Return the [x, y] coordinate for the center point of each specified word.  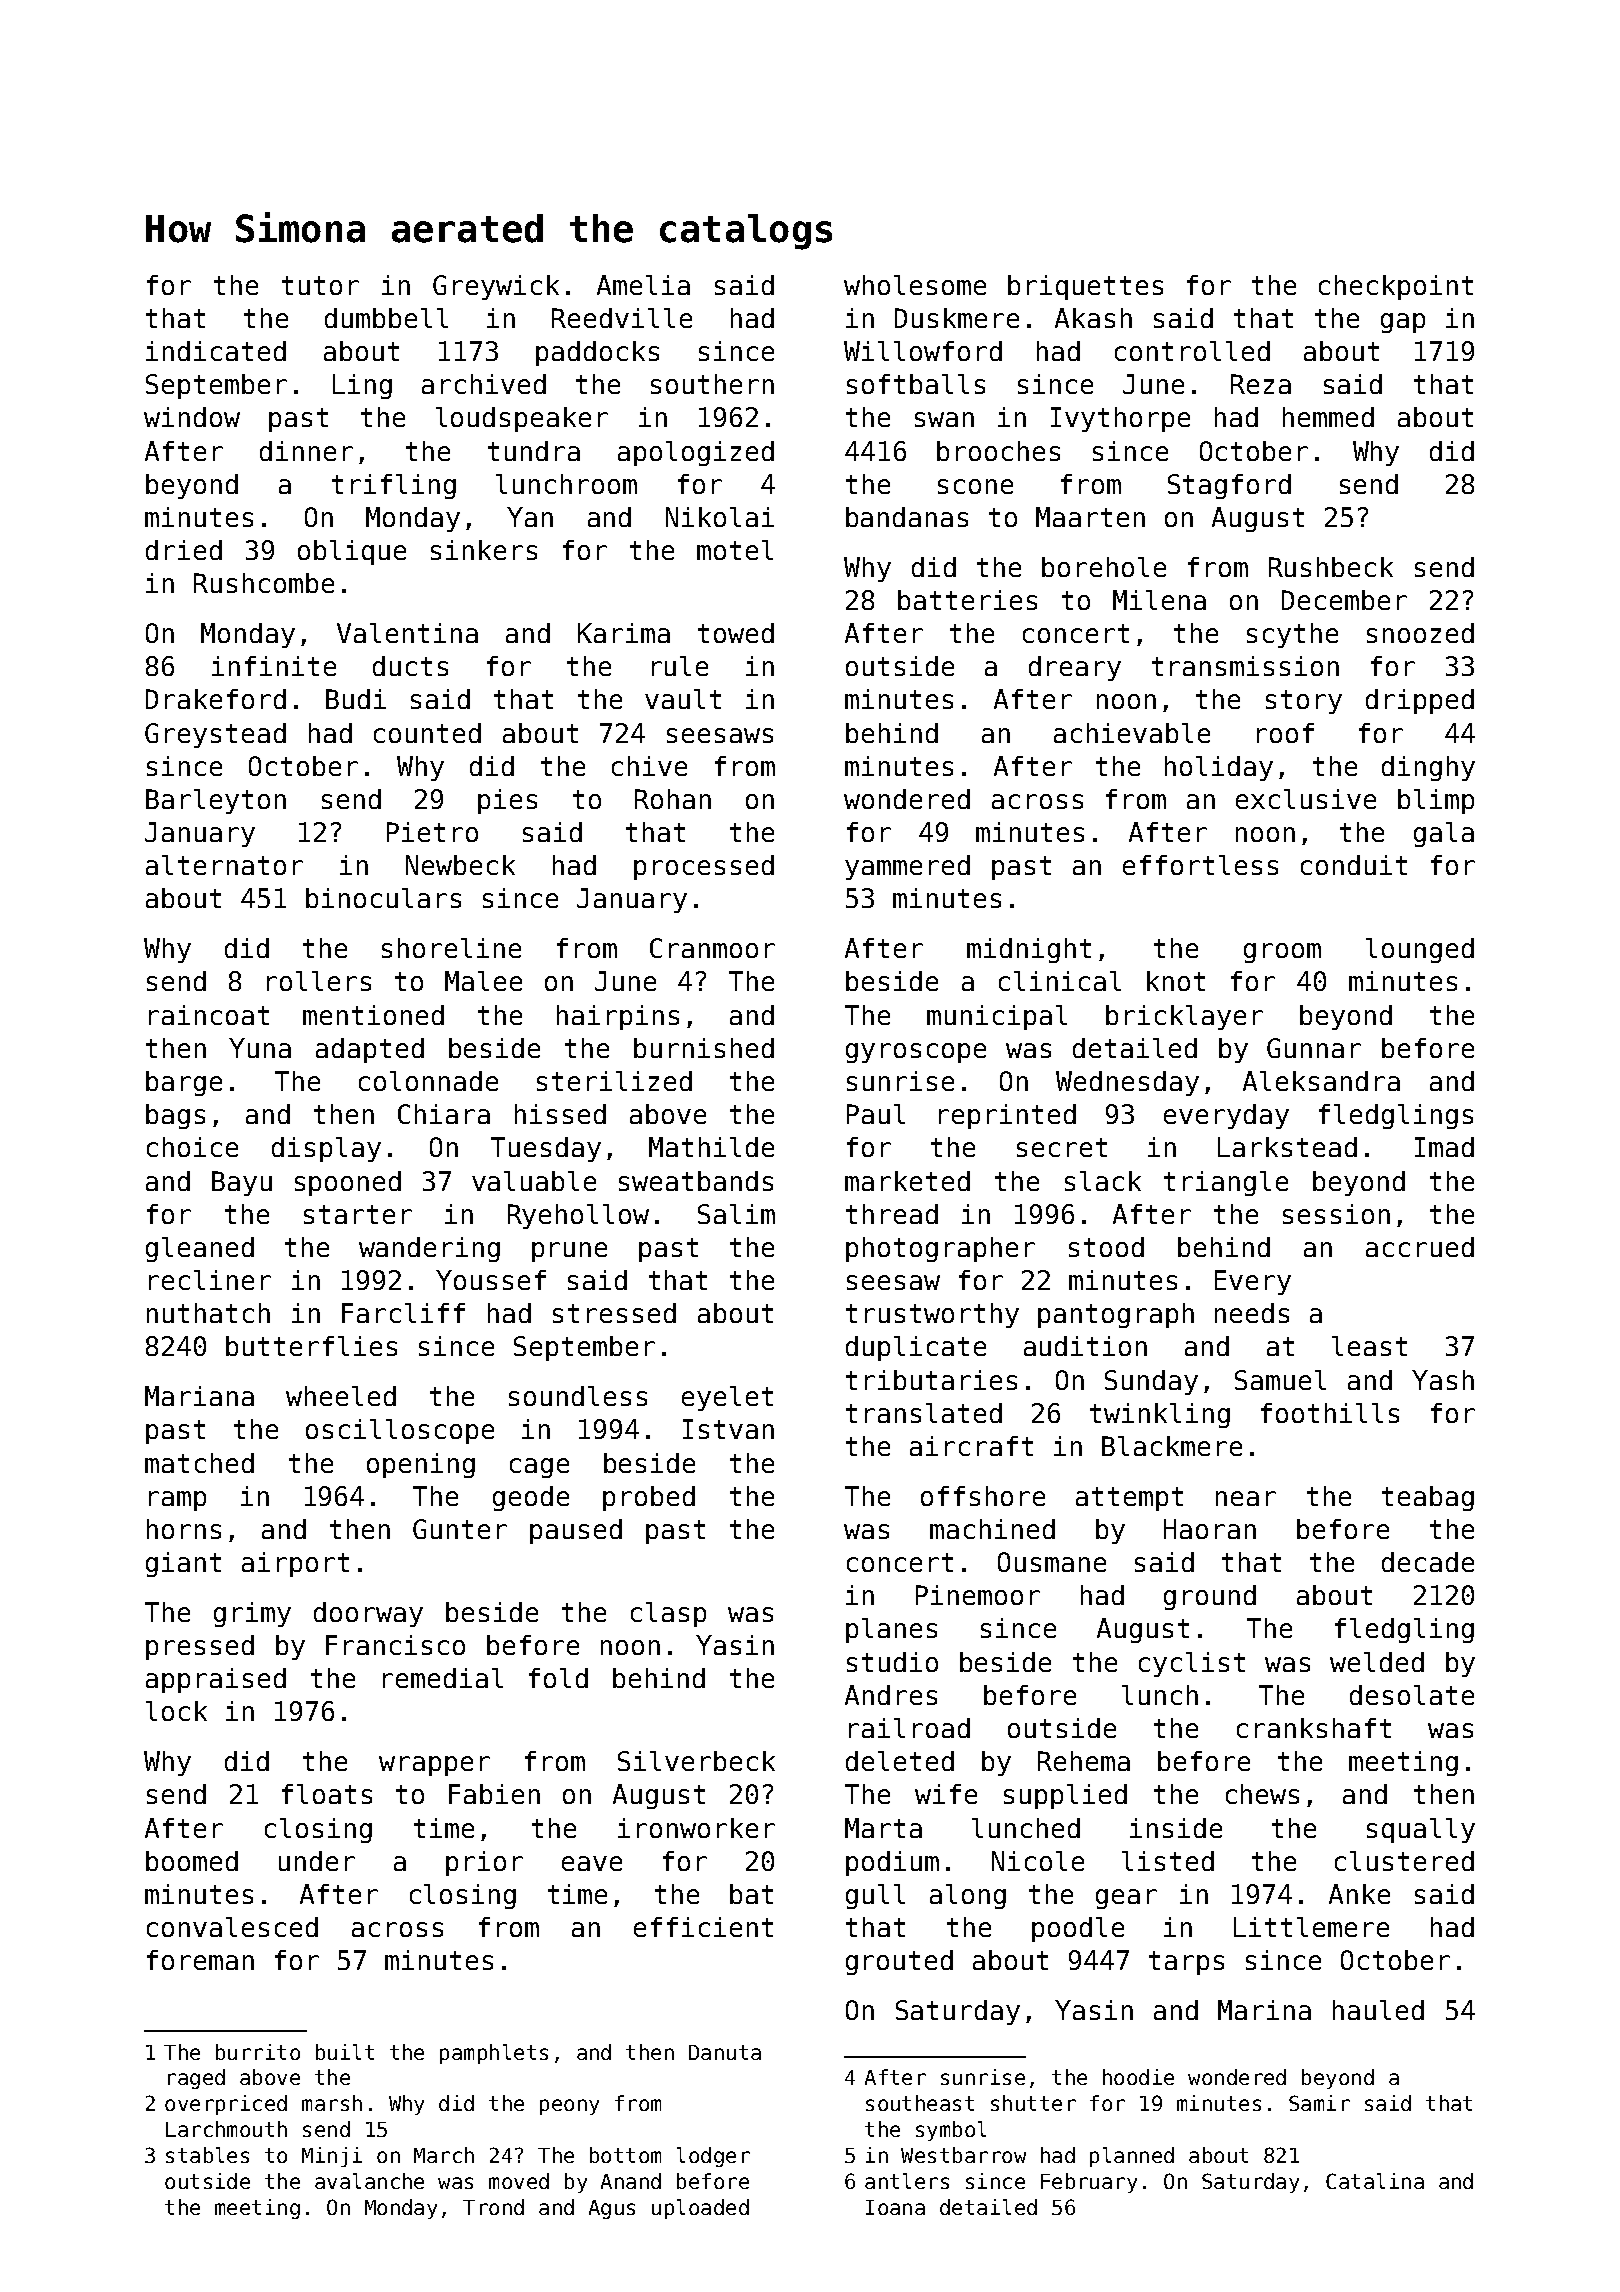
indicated [216, 351]
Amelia [643, 285]
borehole [1104, 567]
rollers [319, 981]
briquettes [1085, 287]
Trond [493, 2207]
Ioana [895, 2207]
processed [704, 867]
